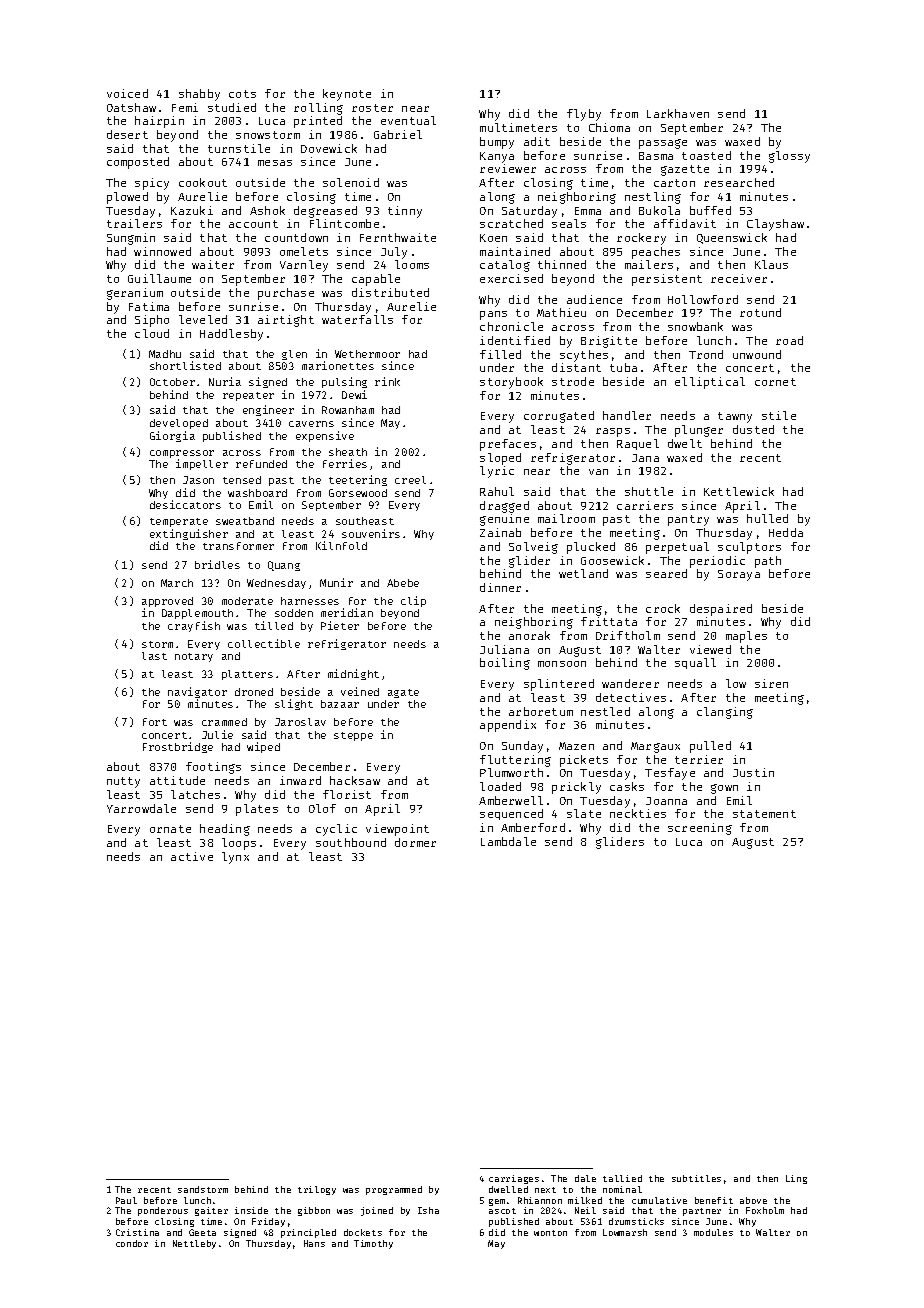 Image resolution: width=924 pixels, height=1308 pixels. What do you see at coordinates (771, 683) in the screenshot?
I see `siren` at bounding box center [771, 683].
